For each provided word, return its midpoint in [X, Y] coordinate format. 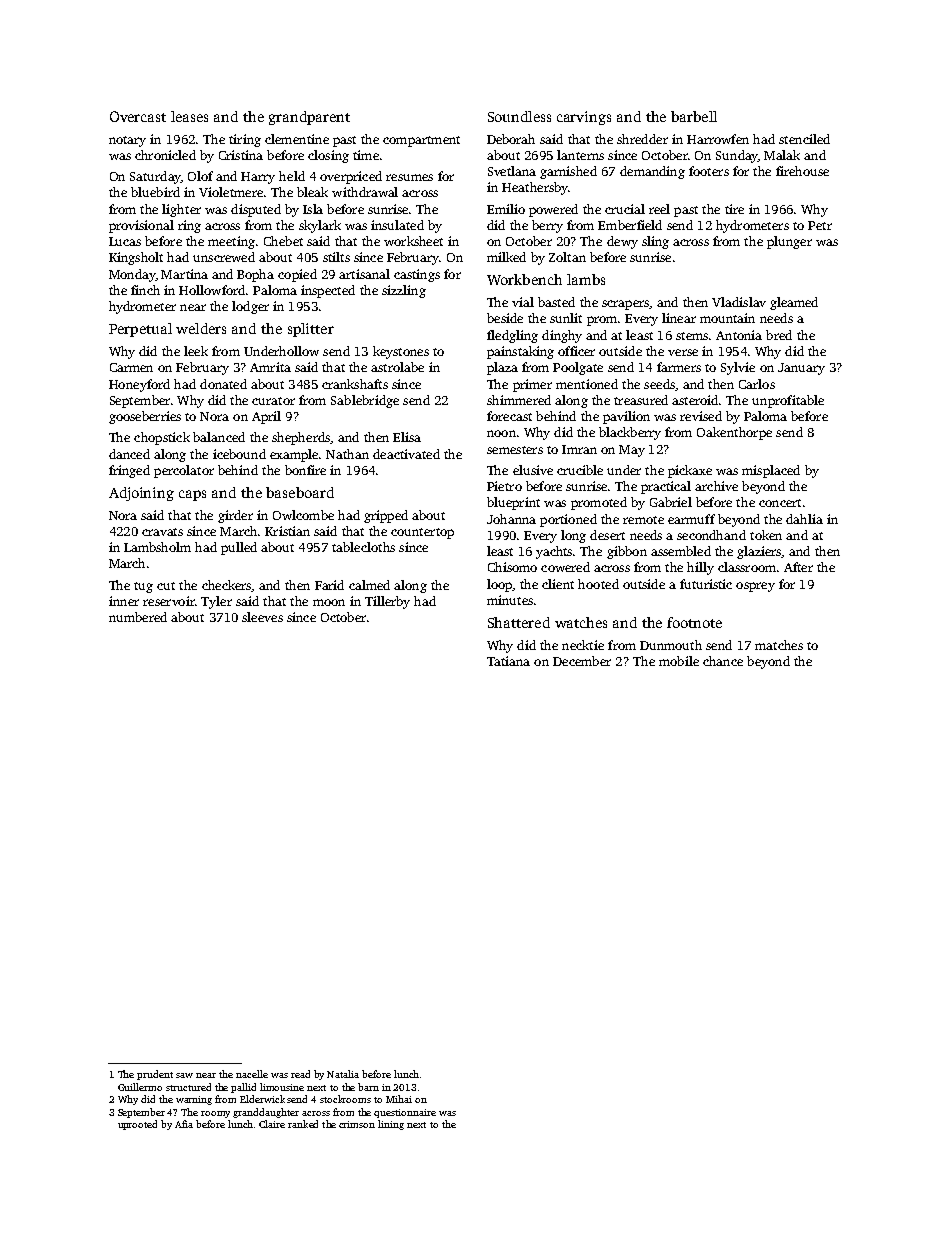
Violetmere [231, 192]
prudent [155, 1075]
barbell [694, 116]
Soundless [519, 116]
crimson [357, 1124]
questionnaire [405, 1113]
